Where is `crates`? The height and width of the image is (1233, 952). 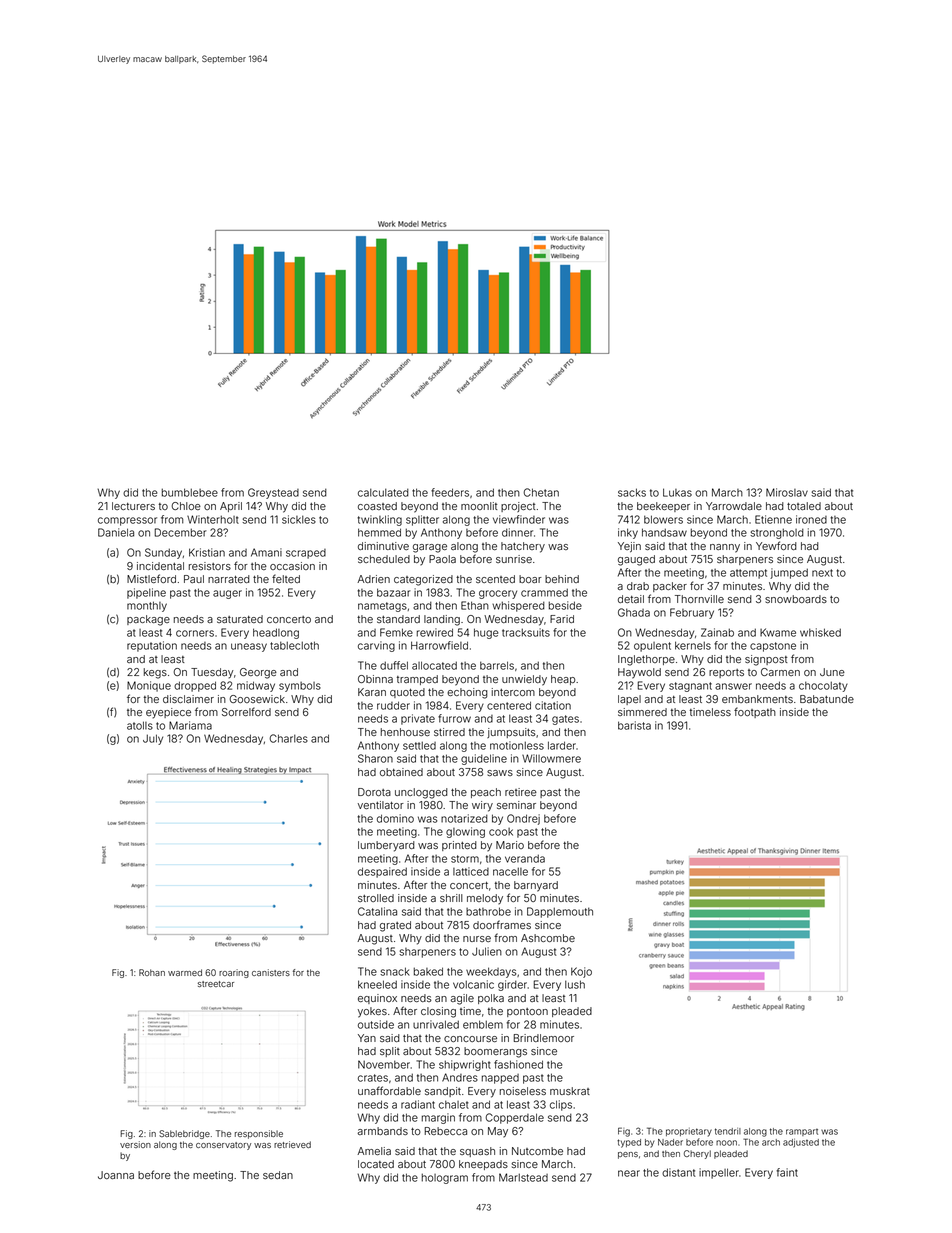 crates is located at coordinates (373, 1078).
